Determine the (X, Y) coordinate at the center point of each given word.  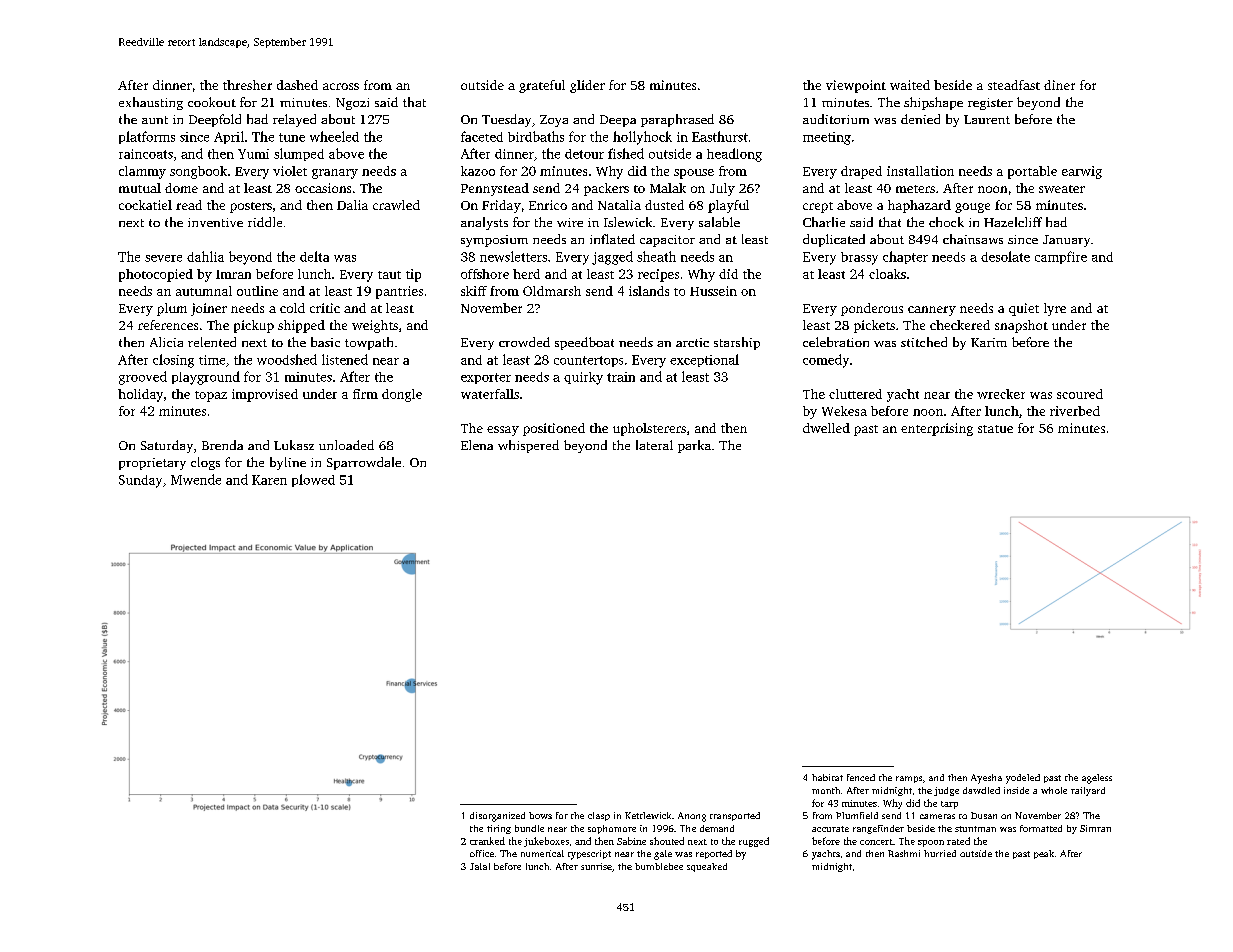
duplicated (834, 240)
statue (995, 429)
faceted (482, 136)
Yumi (253, 154)
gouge (972, 208)
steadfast (1014, 85)
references (168, 325)
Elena (477, 445)
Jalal (480, 866)
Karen (269, 480)
